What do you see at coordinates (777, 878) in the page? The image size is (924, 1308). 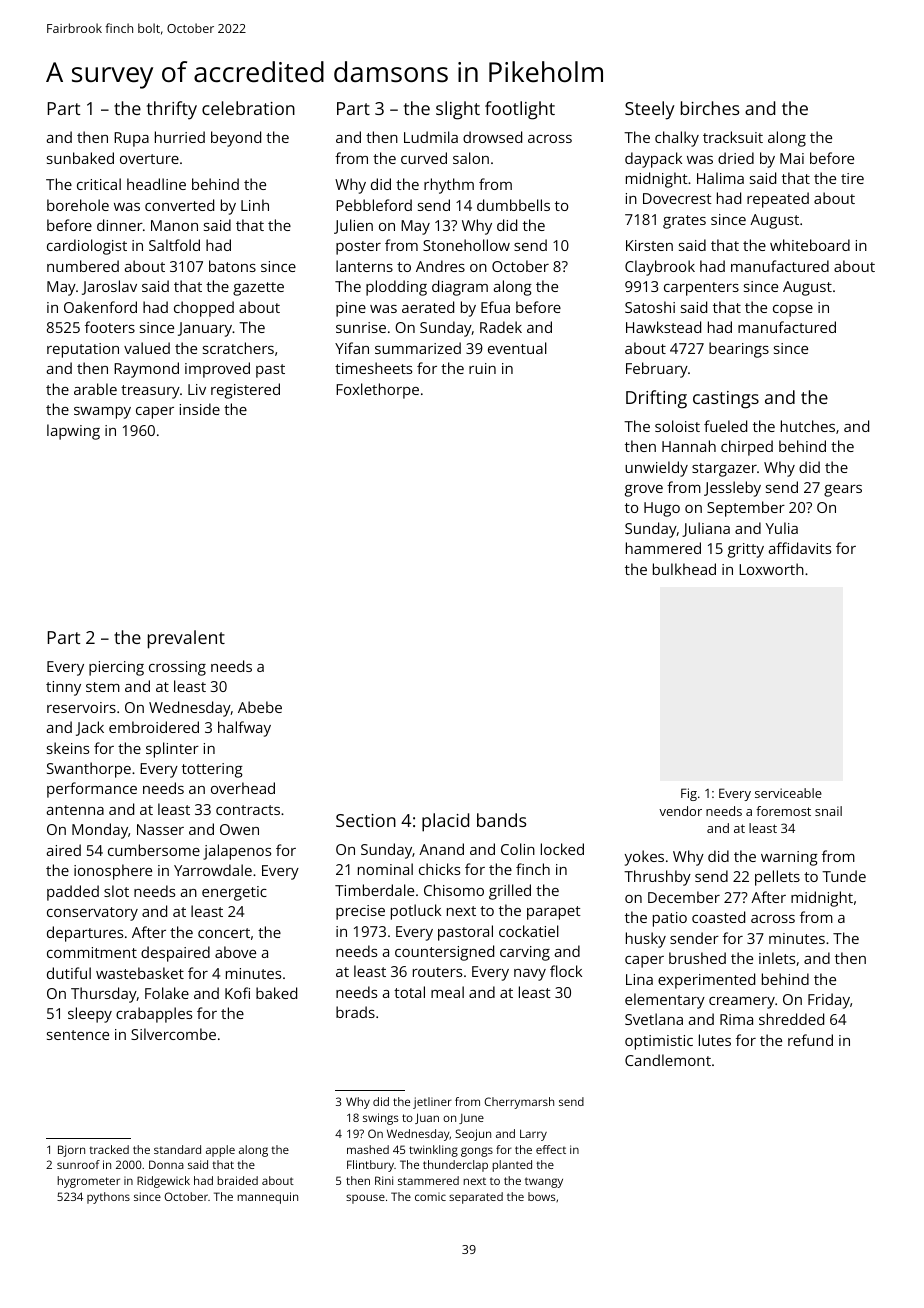 I see `pellets` at bounding box center [777, 878].
